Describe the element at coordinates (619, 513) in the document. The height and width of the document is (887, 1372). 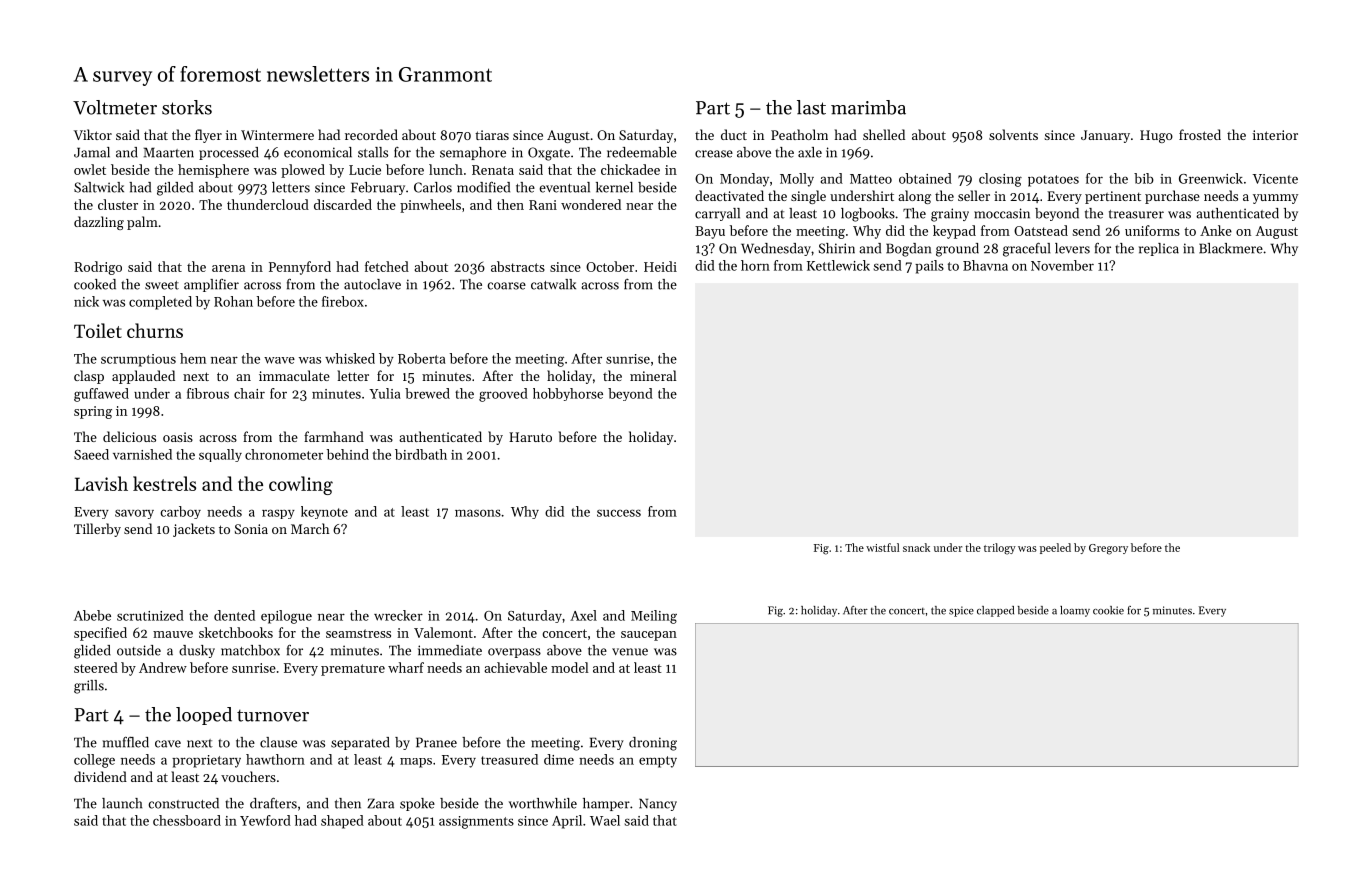
I see `success` at that location.
